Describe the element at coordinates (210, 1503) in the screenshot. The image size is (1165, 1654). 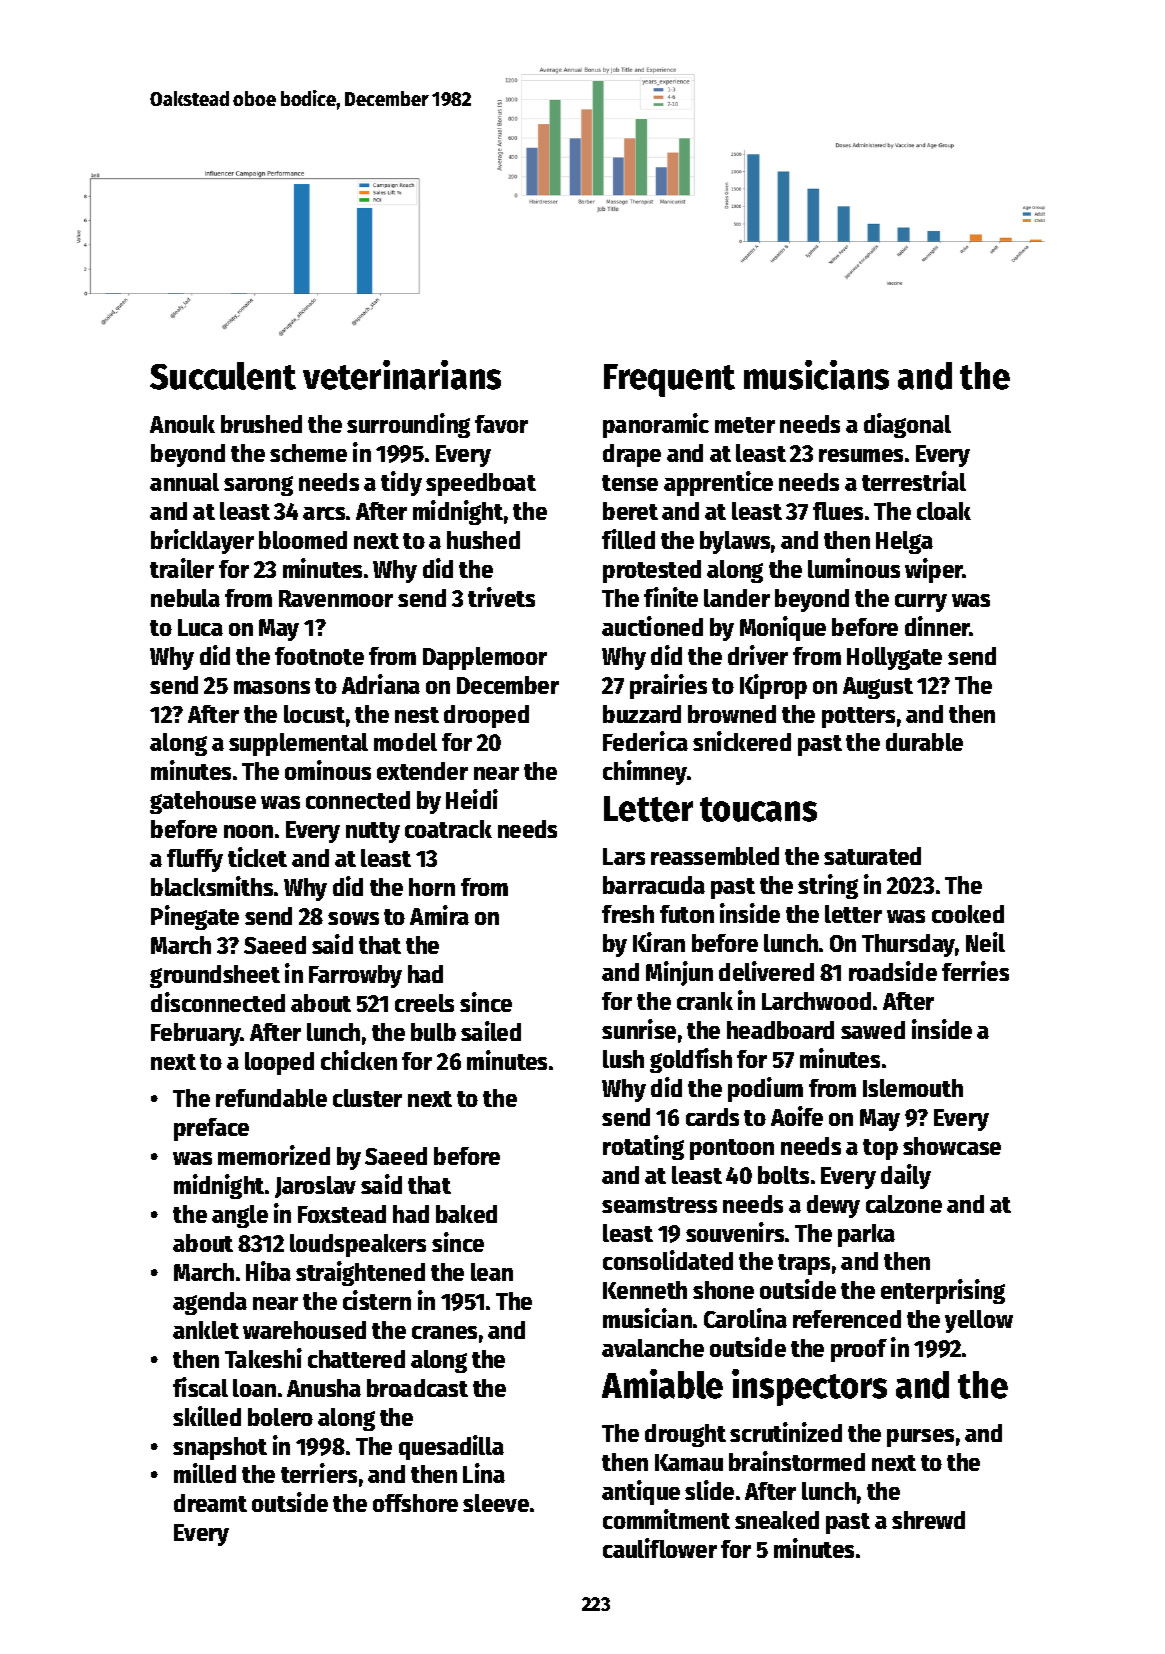
I see `dreamt` at that location.
